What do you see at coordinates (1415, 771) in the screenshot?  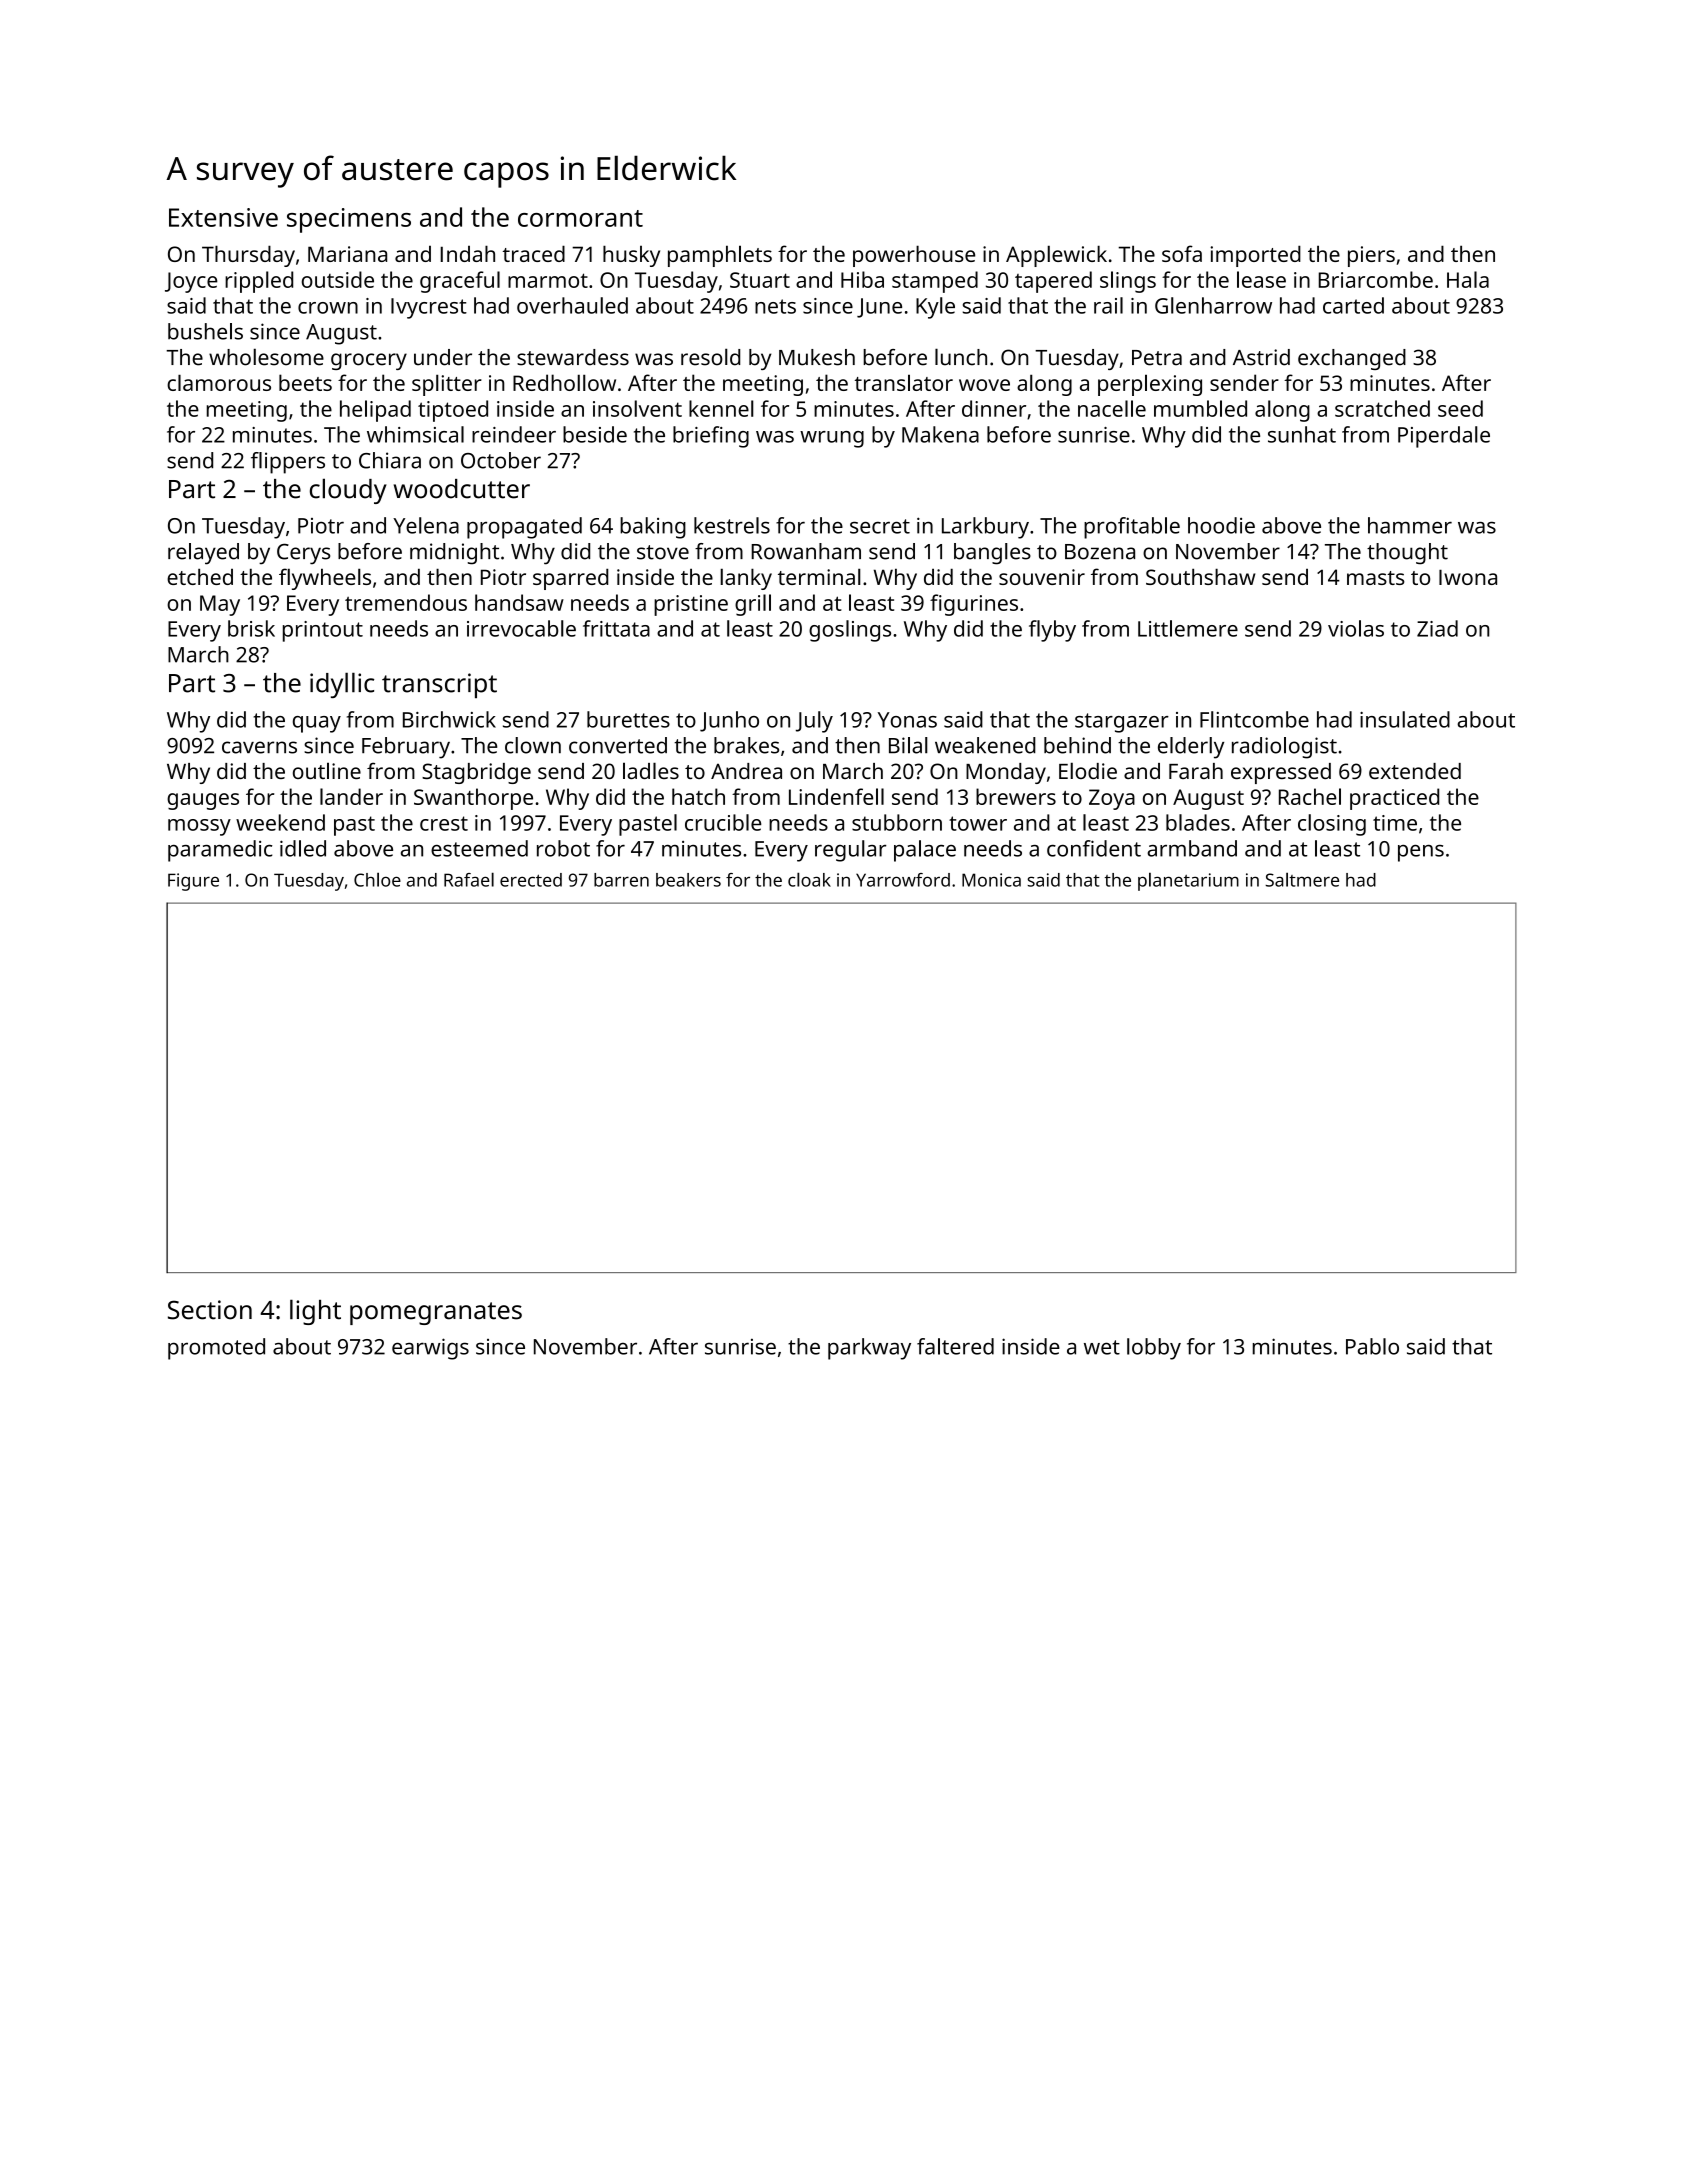 I see `extended` at bounding box center [1415, 771].
